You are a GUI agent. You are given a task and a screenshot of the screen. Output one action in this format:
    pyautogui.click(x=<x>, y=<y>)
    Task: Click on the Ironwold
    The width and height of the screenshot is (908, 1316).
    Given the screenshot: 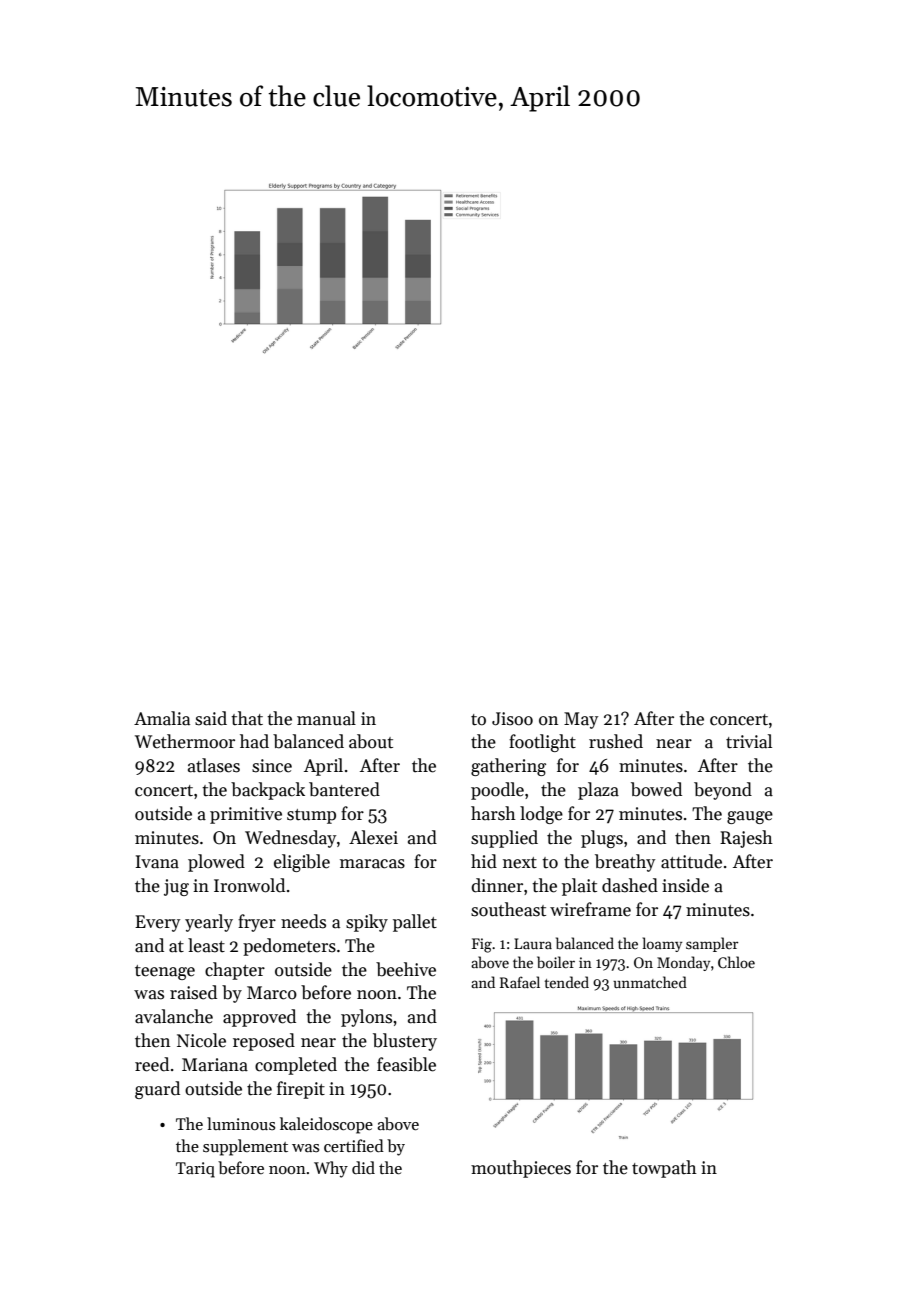 What is the action you would take?
    pyautogui.click(x=249, y=885)
